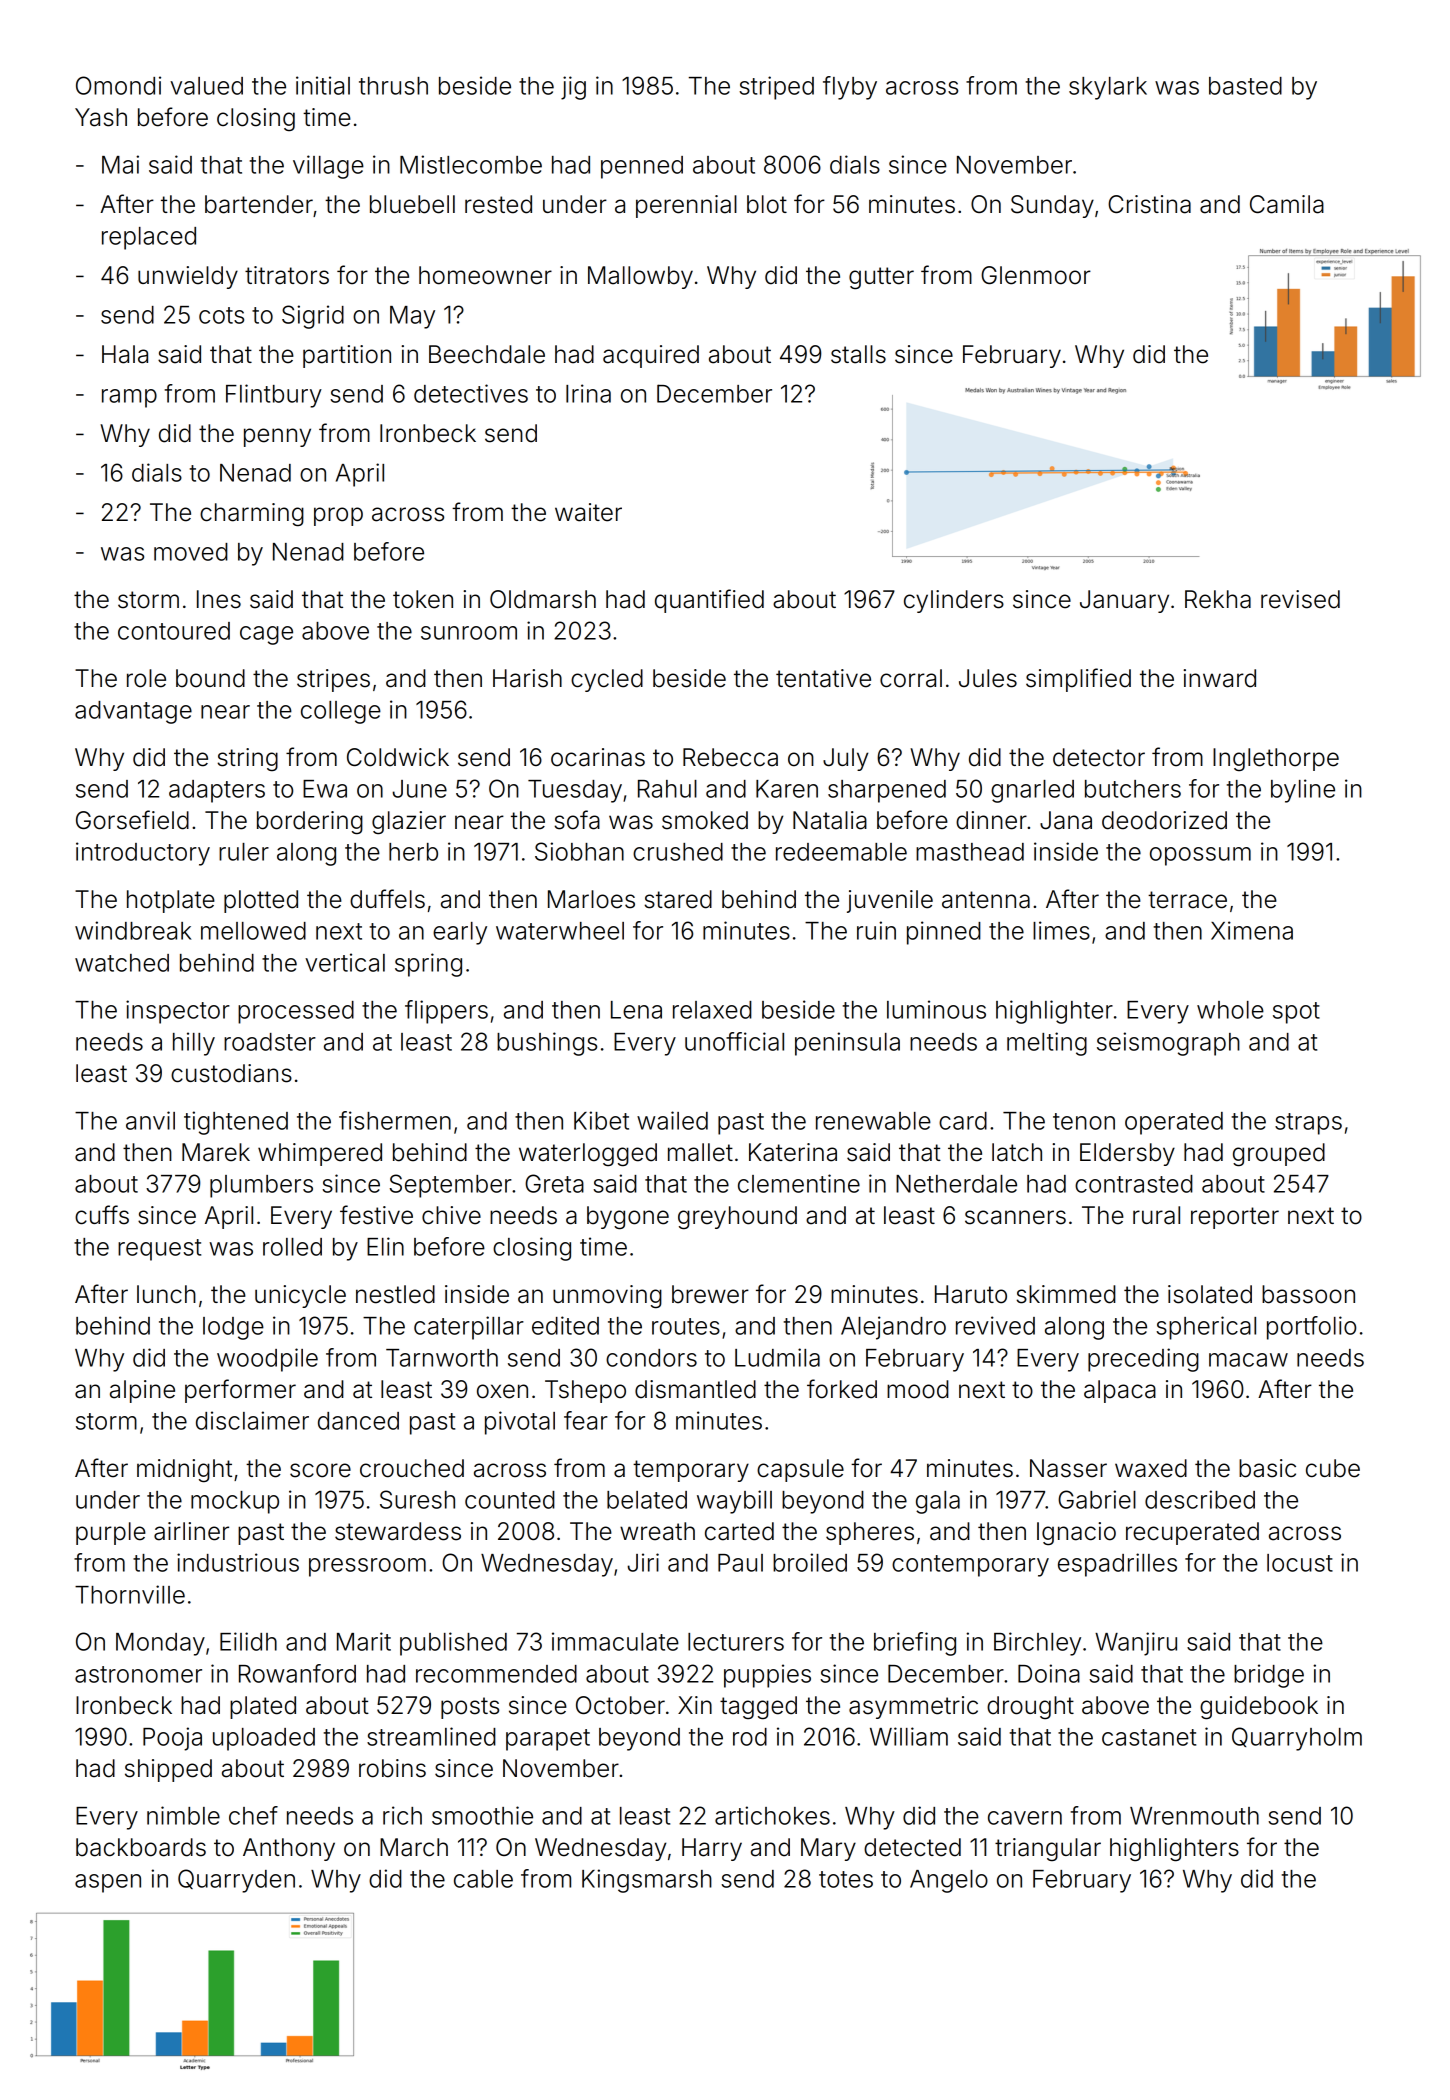 This page has height=2100, width=1450. What do you see at coordinates (111, 1533) in the page?
I see `purple` at bounding box center [111, 1533].
